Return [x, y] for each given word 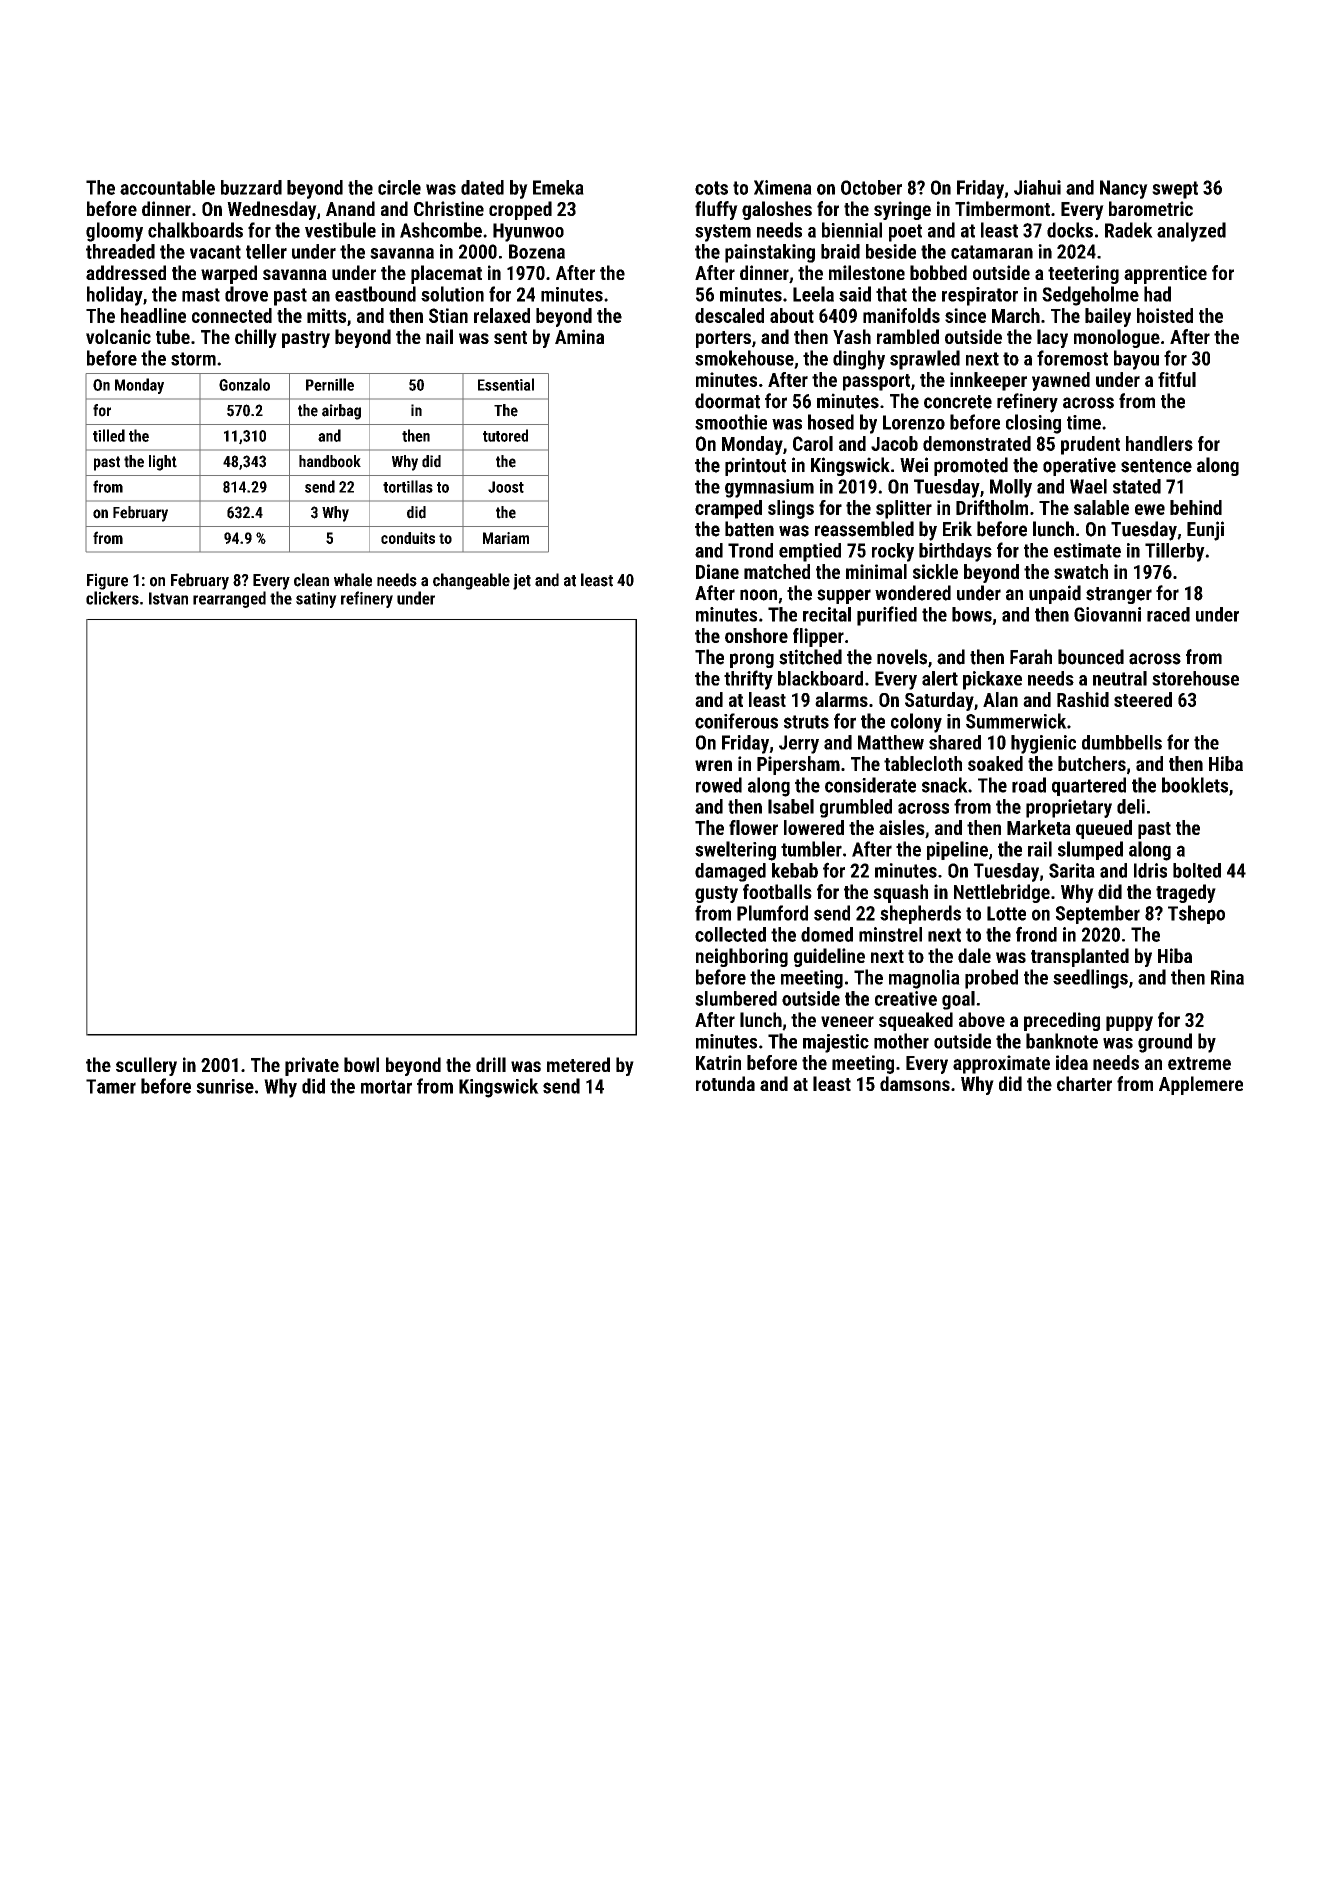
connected [232, 315]
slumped [1090, 850]
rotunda [725, 1083]
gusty [716, 894]
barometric [1151, 208]
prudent [1090, 445]
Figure [107, 581]
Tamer [111, 1086]
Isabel [791, 806]
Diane [717, 571]
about [792, 315]
